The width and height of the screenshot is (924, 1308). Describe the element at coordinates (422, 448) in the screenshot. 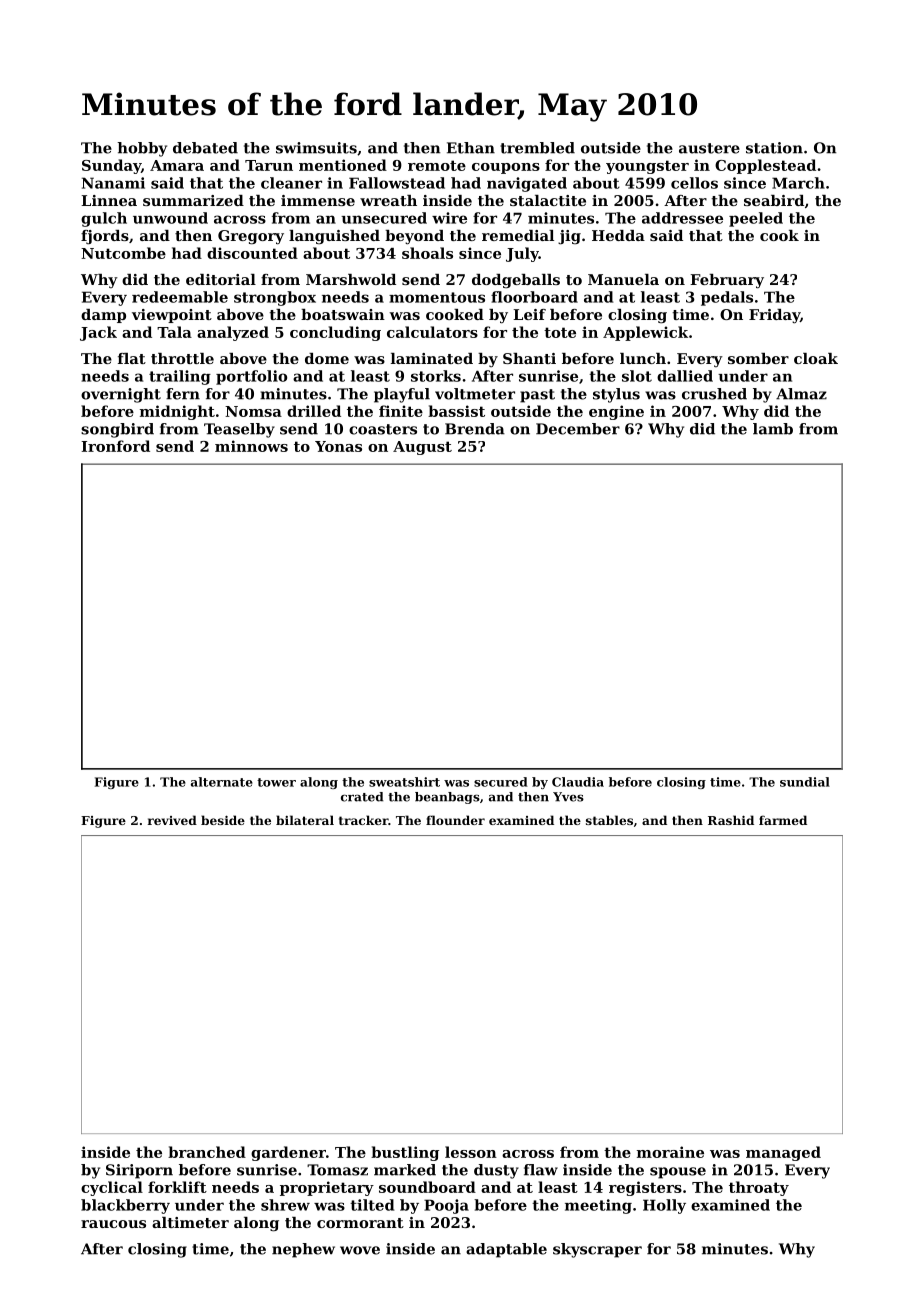

I see `August` at that location.
